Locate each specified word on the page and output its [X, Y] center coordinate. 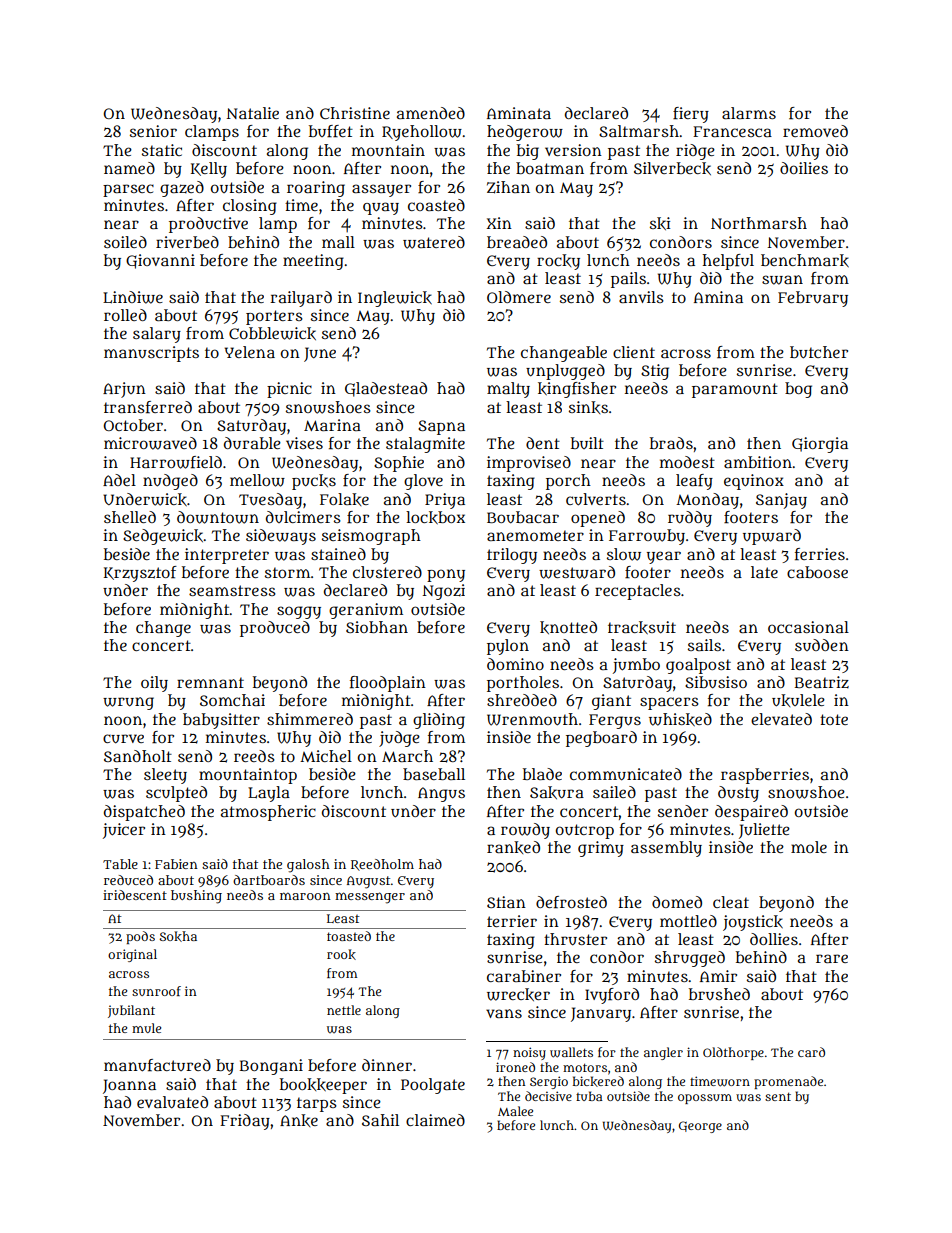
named [129, 168]
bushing [196, 897]
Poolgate [433, 1086]
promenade [788, 1082]
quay [381, 208]
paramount [735, 390]
